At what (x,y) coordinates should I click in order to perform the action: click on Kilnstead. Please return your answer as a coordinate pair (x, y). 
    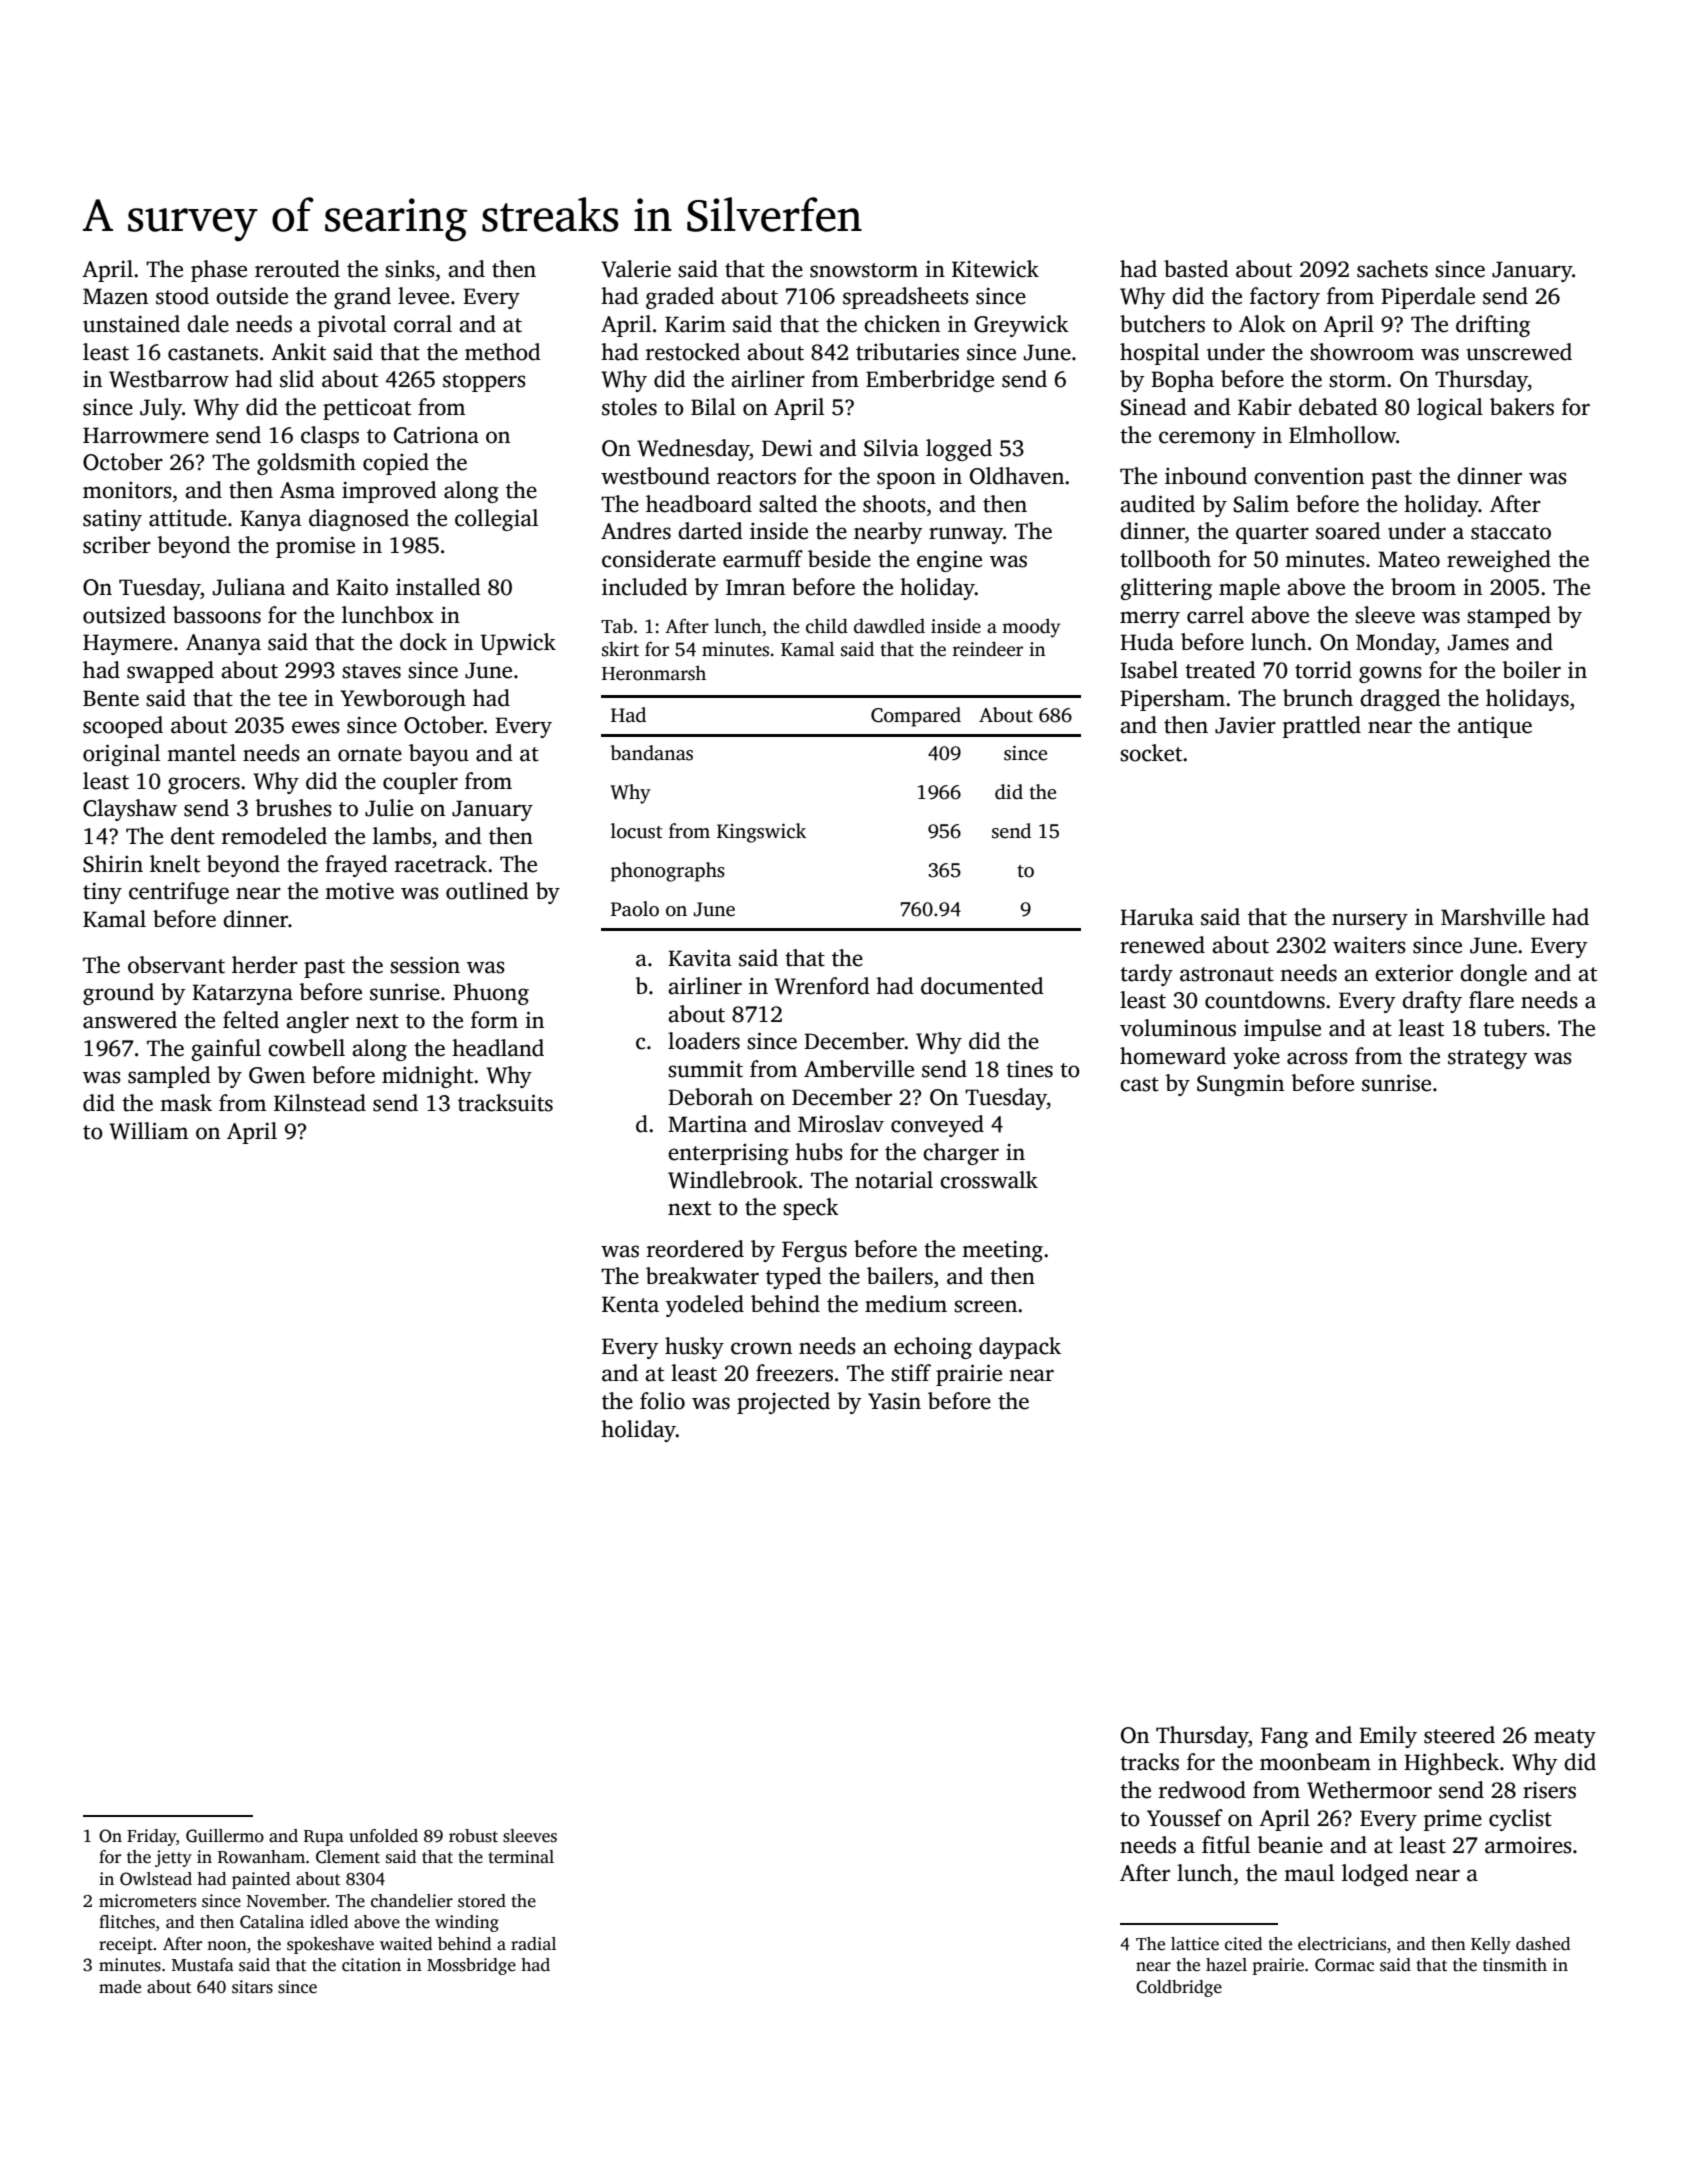
    Looking at the image, I should click on (320, 1103).
